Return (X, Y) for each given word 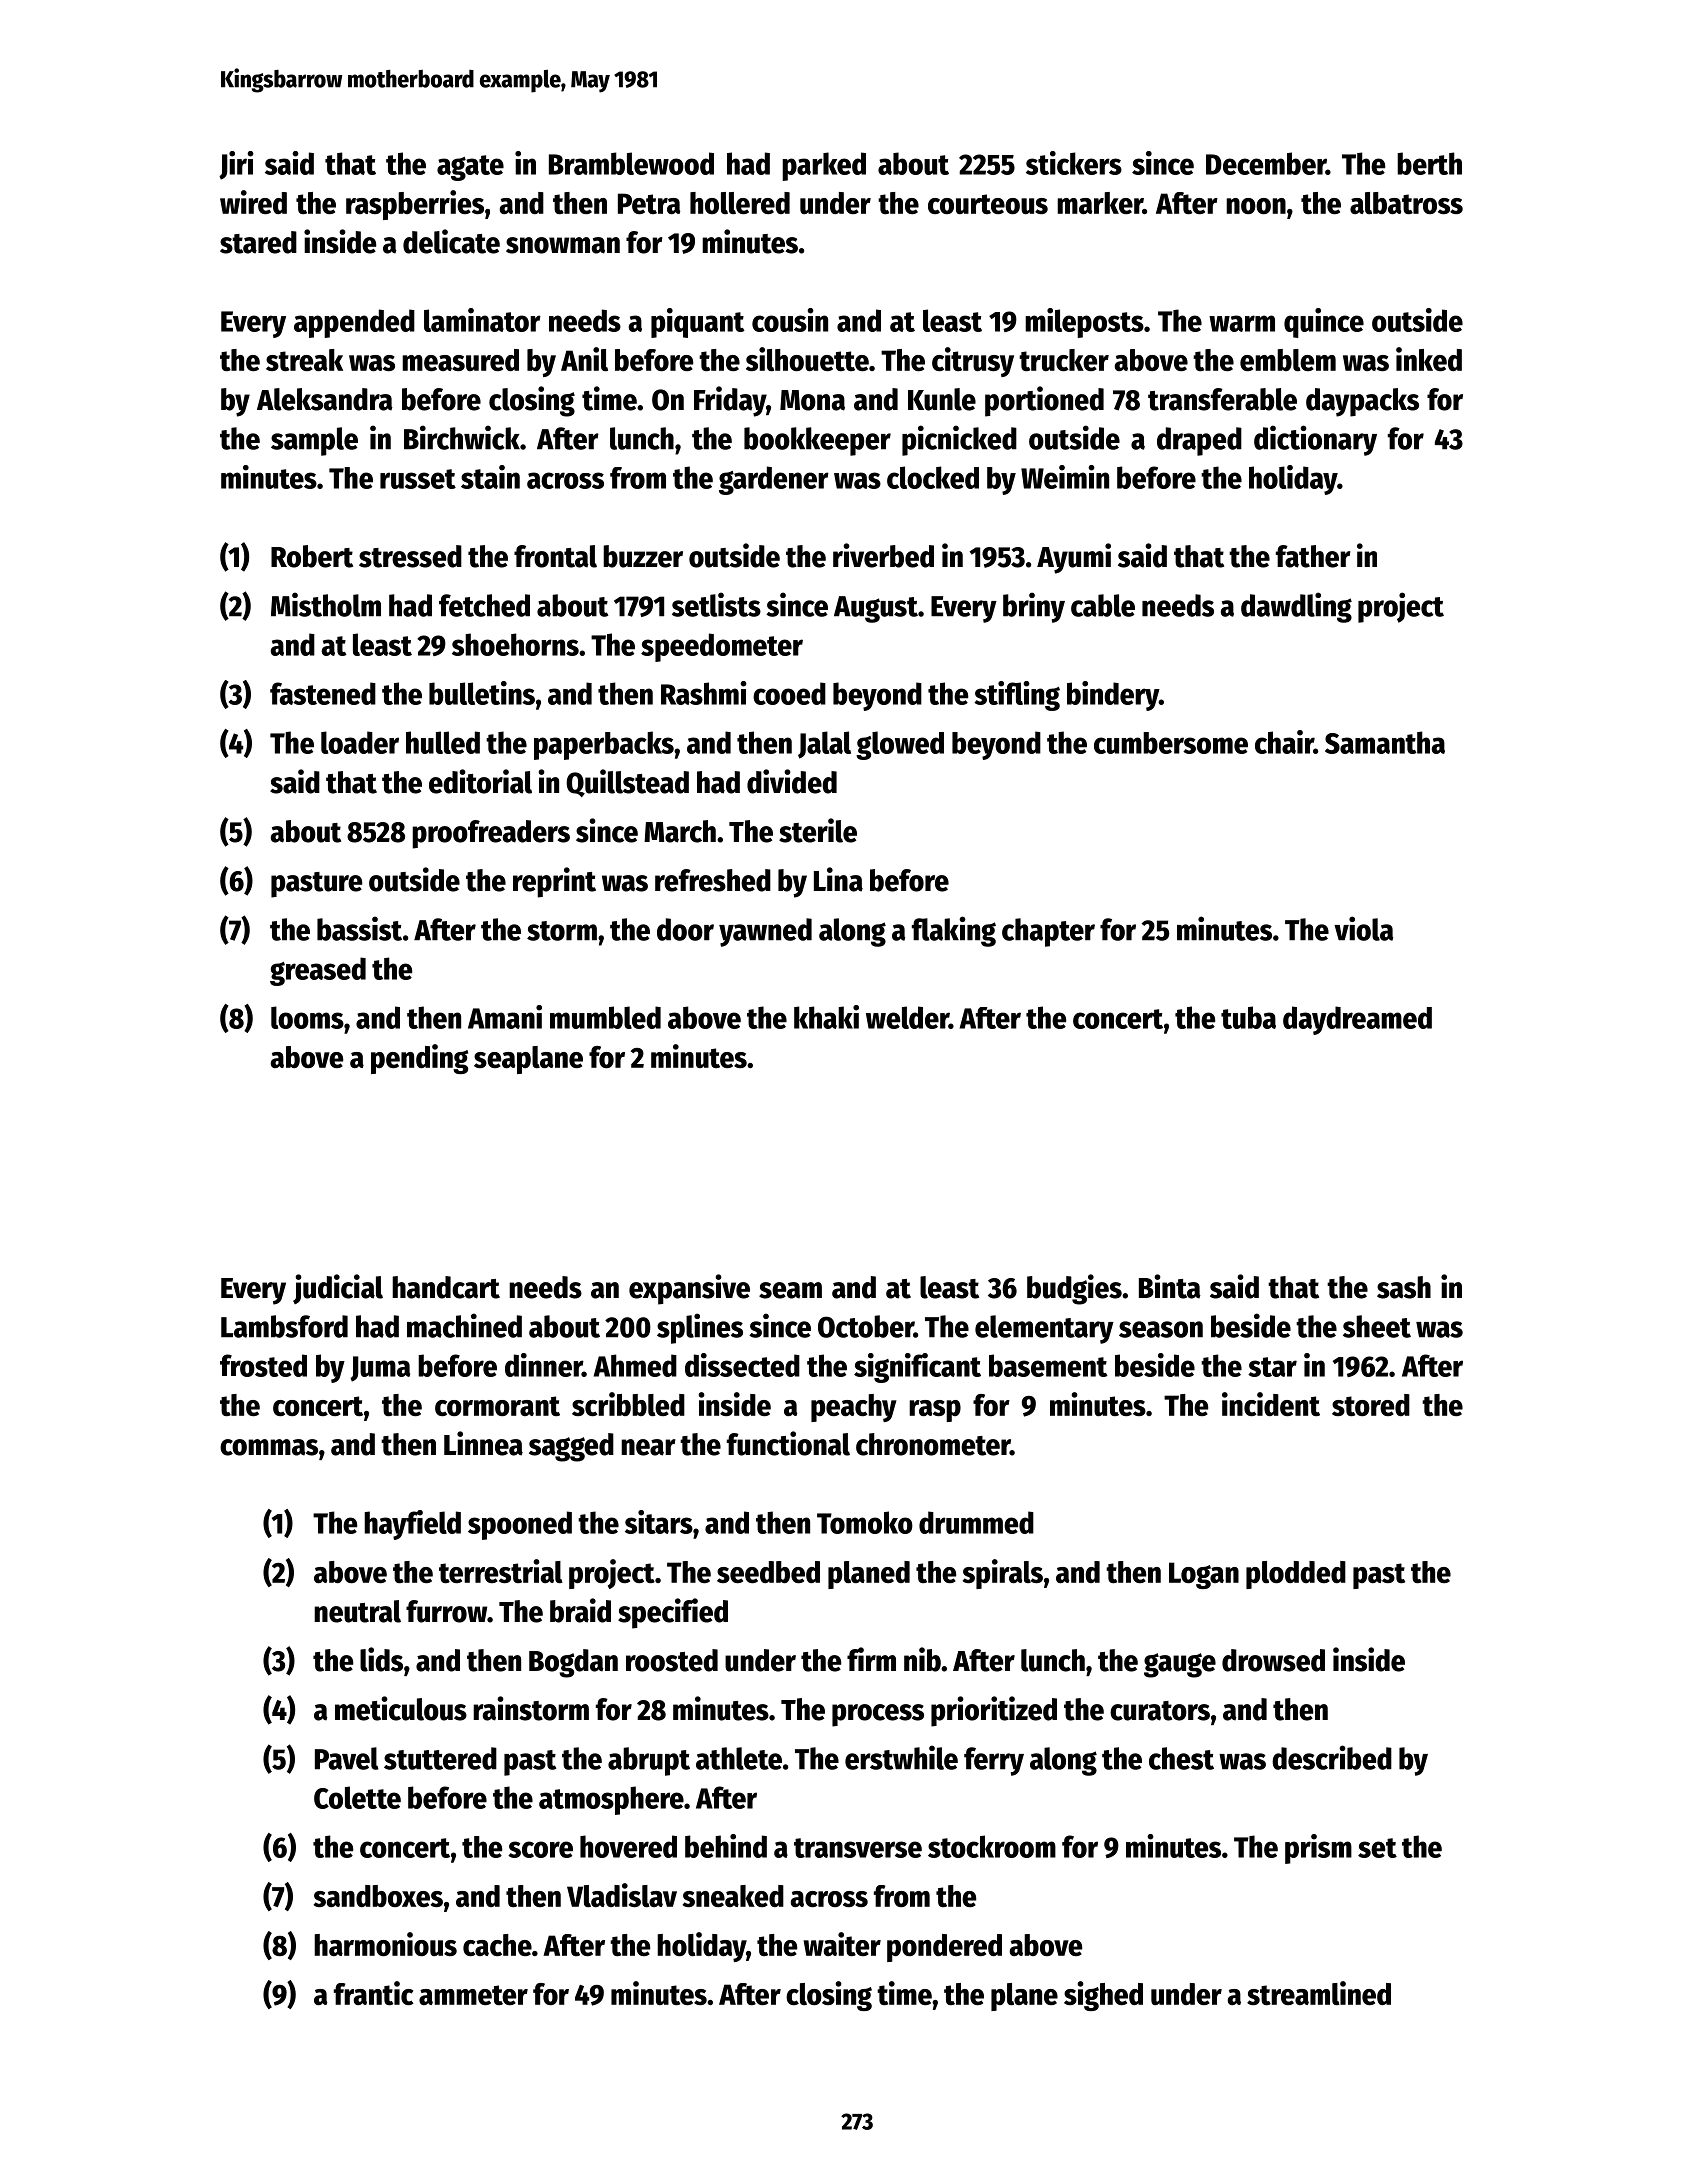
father (1313, 556)
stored (1371, 1405)
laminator (482, 320)
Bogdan (573, 1663)
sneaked (733, 1896)
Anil (584, 359)
